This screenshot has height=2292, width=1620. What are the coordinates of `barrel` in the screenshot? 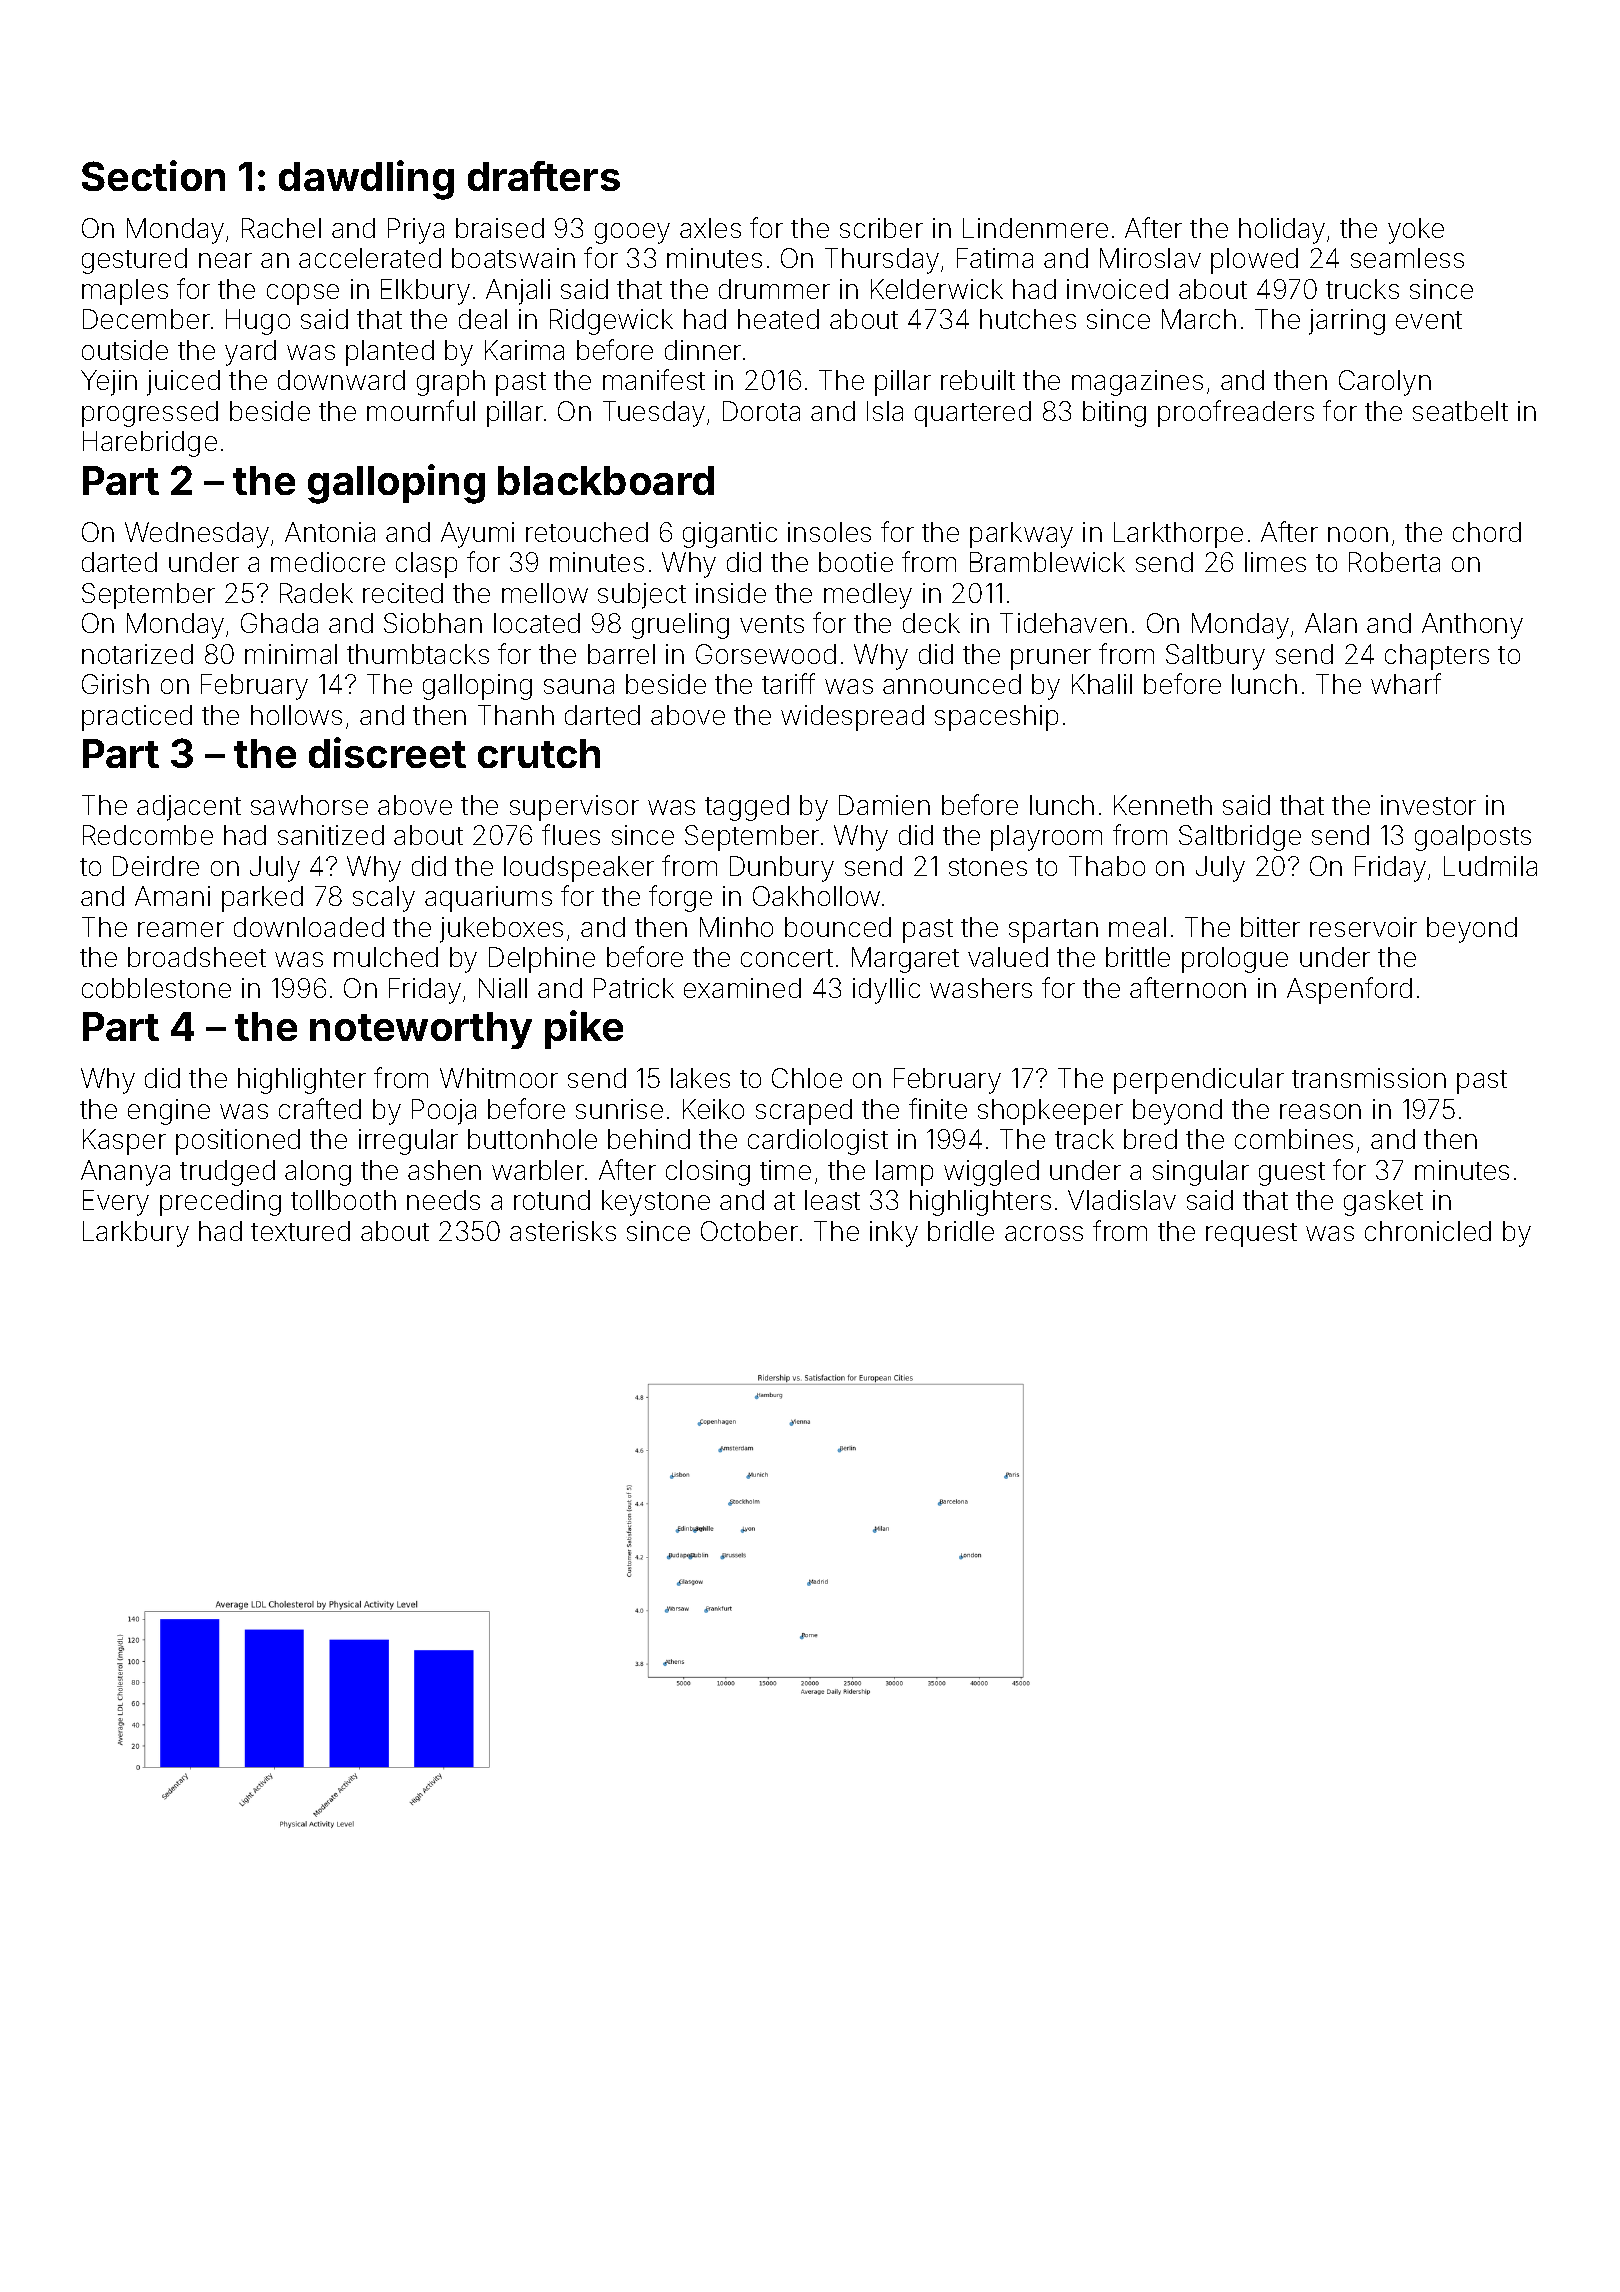 It's located at (621, 654).
